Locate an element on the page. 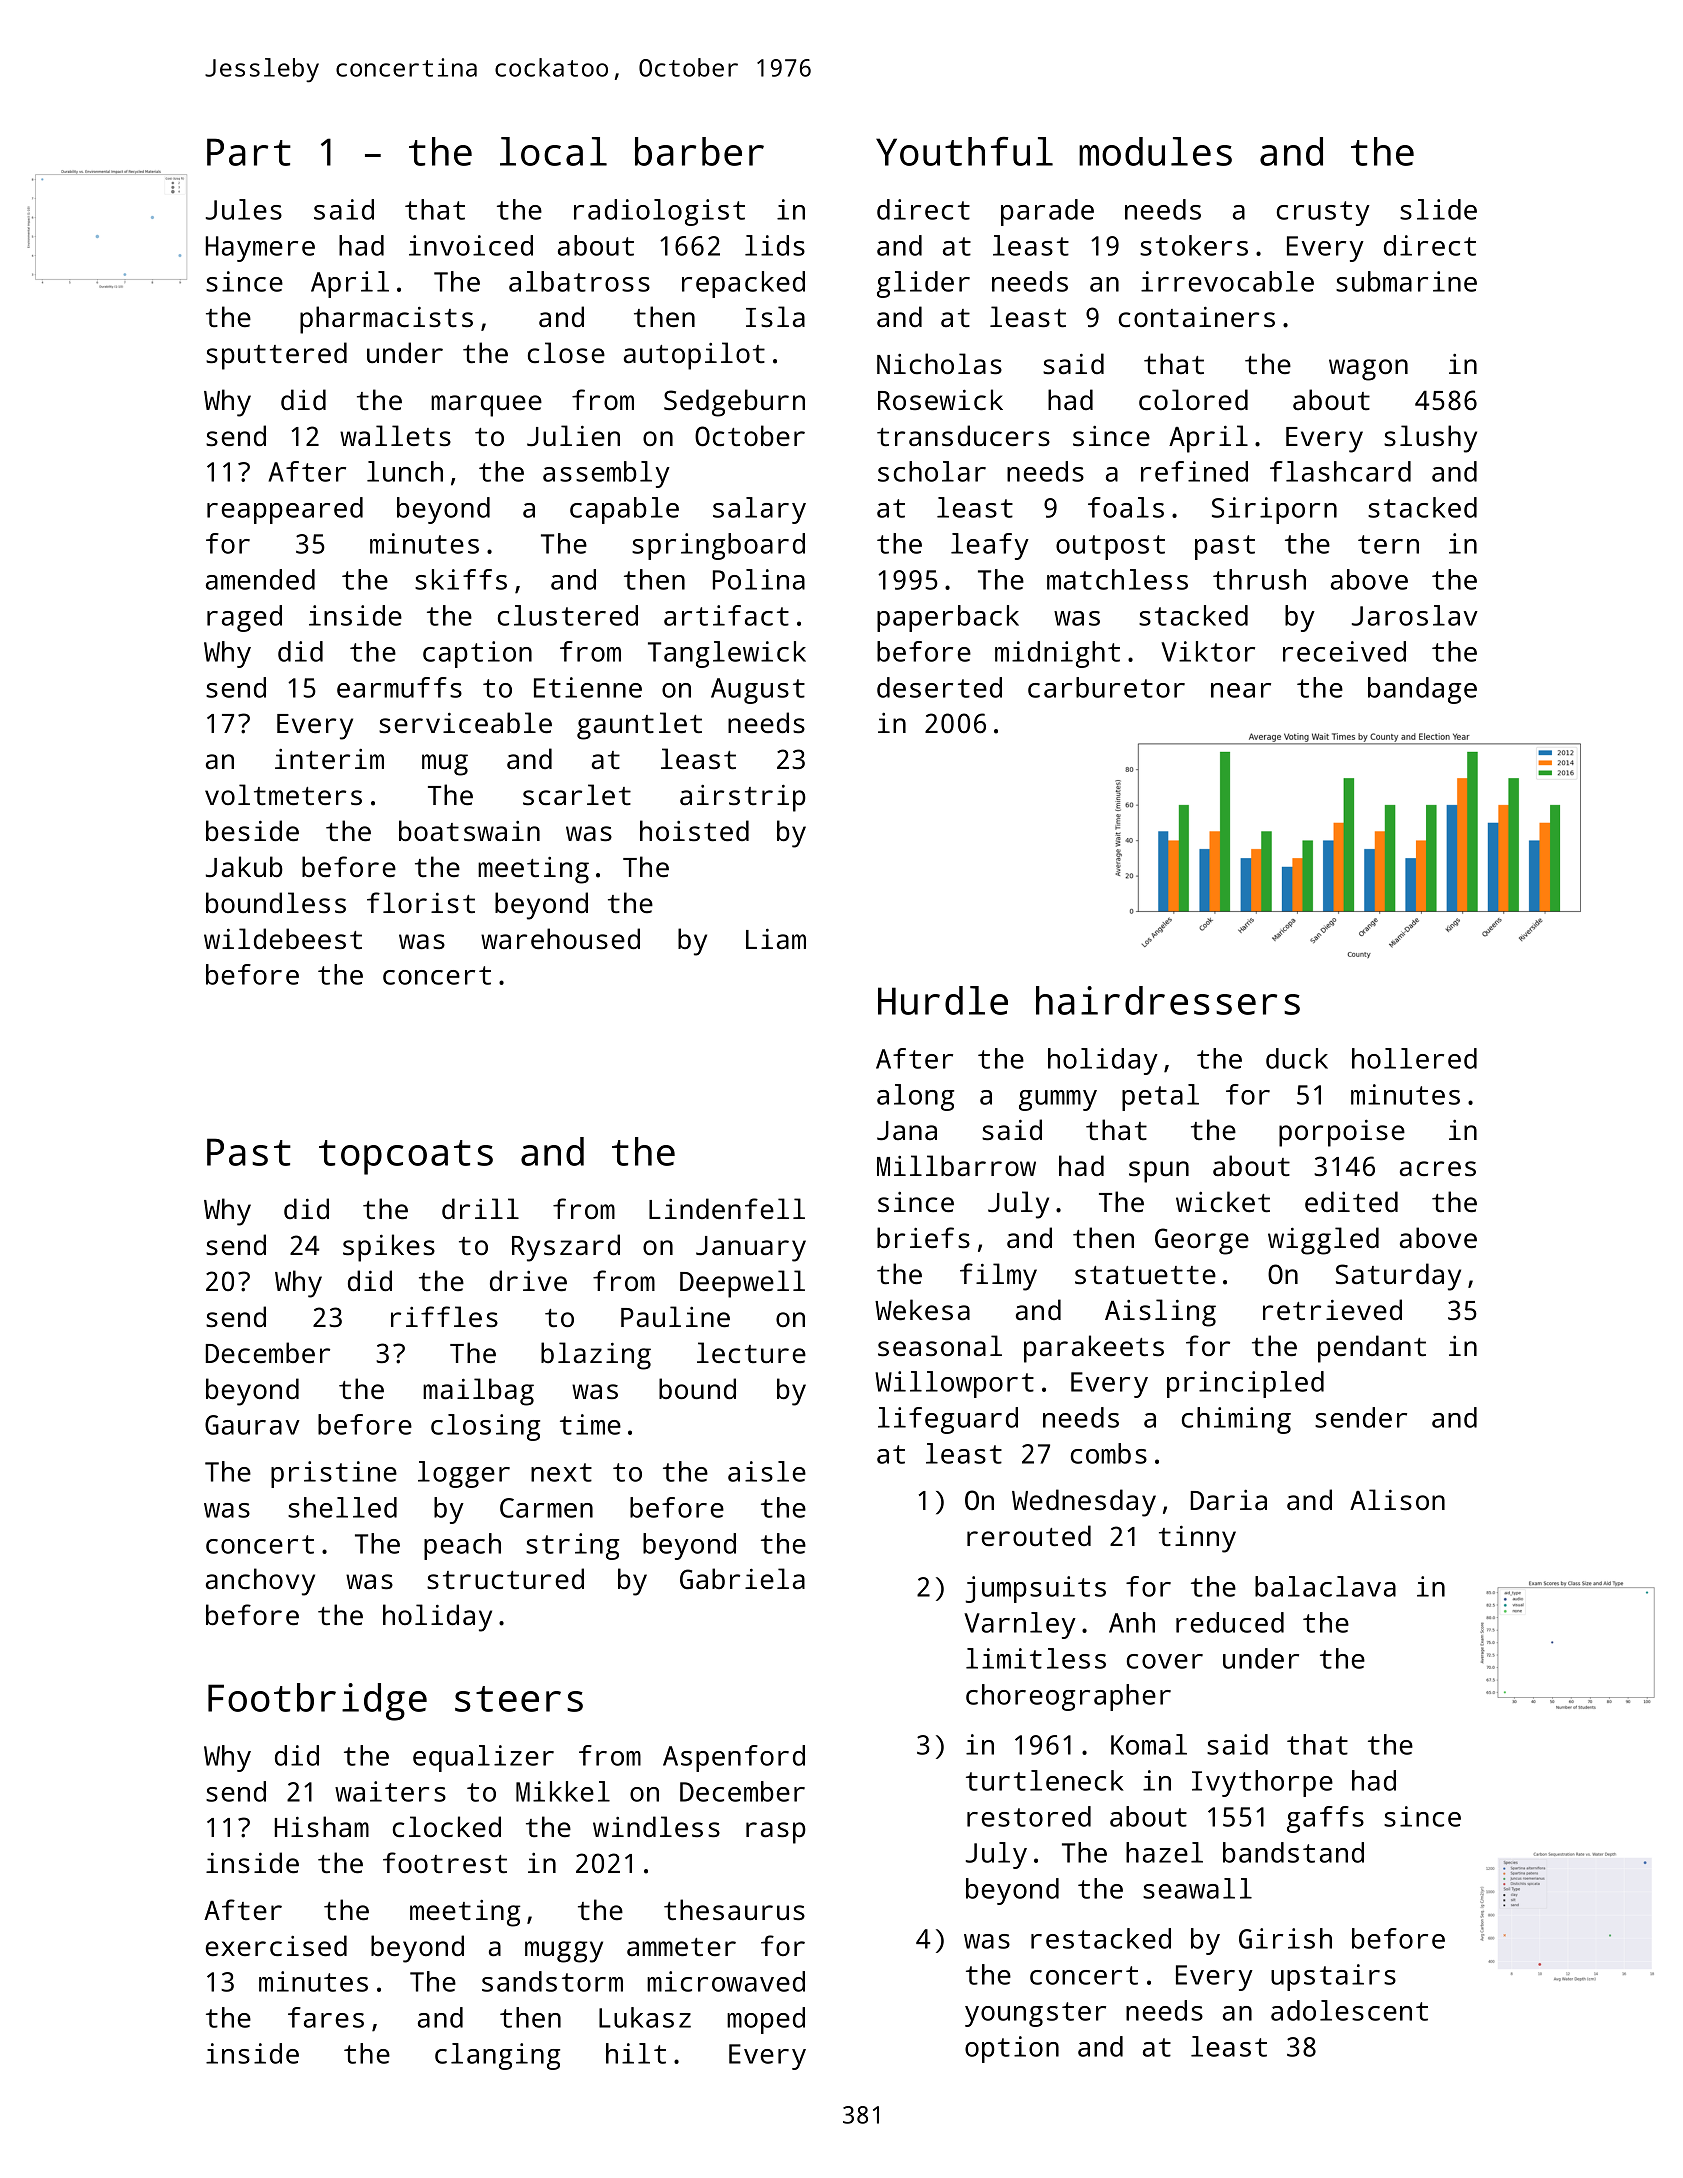  Hisham is located at coordinates (322, 1827).
